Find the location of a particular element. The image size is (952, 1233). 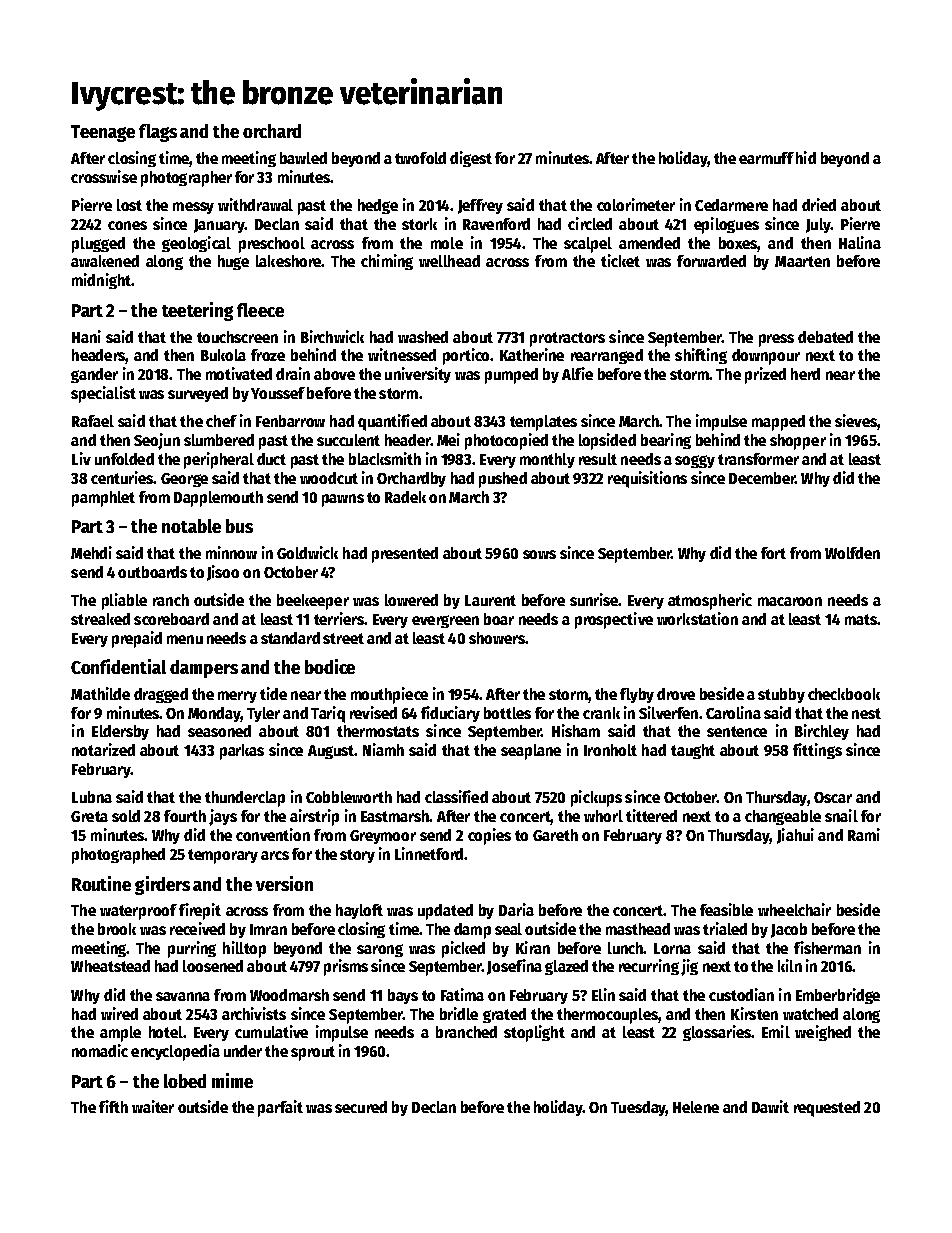

Bukola is located at coordinates (223, 355).
